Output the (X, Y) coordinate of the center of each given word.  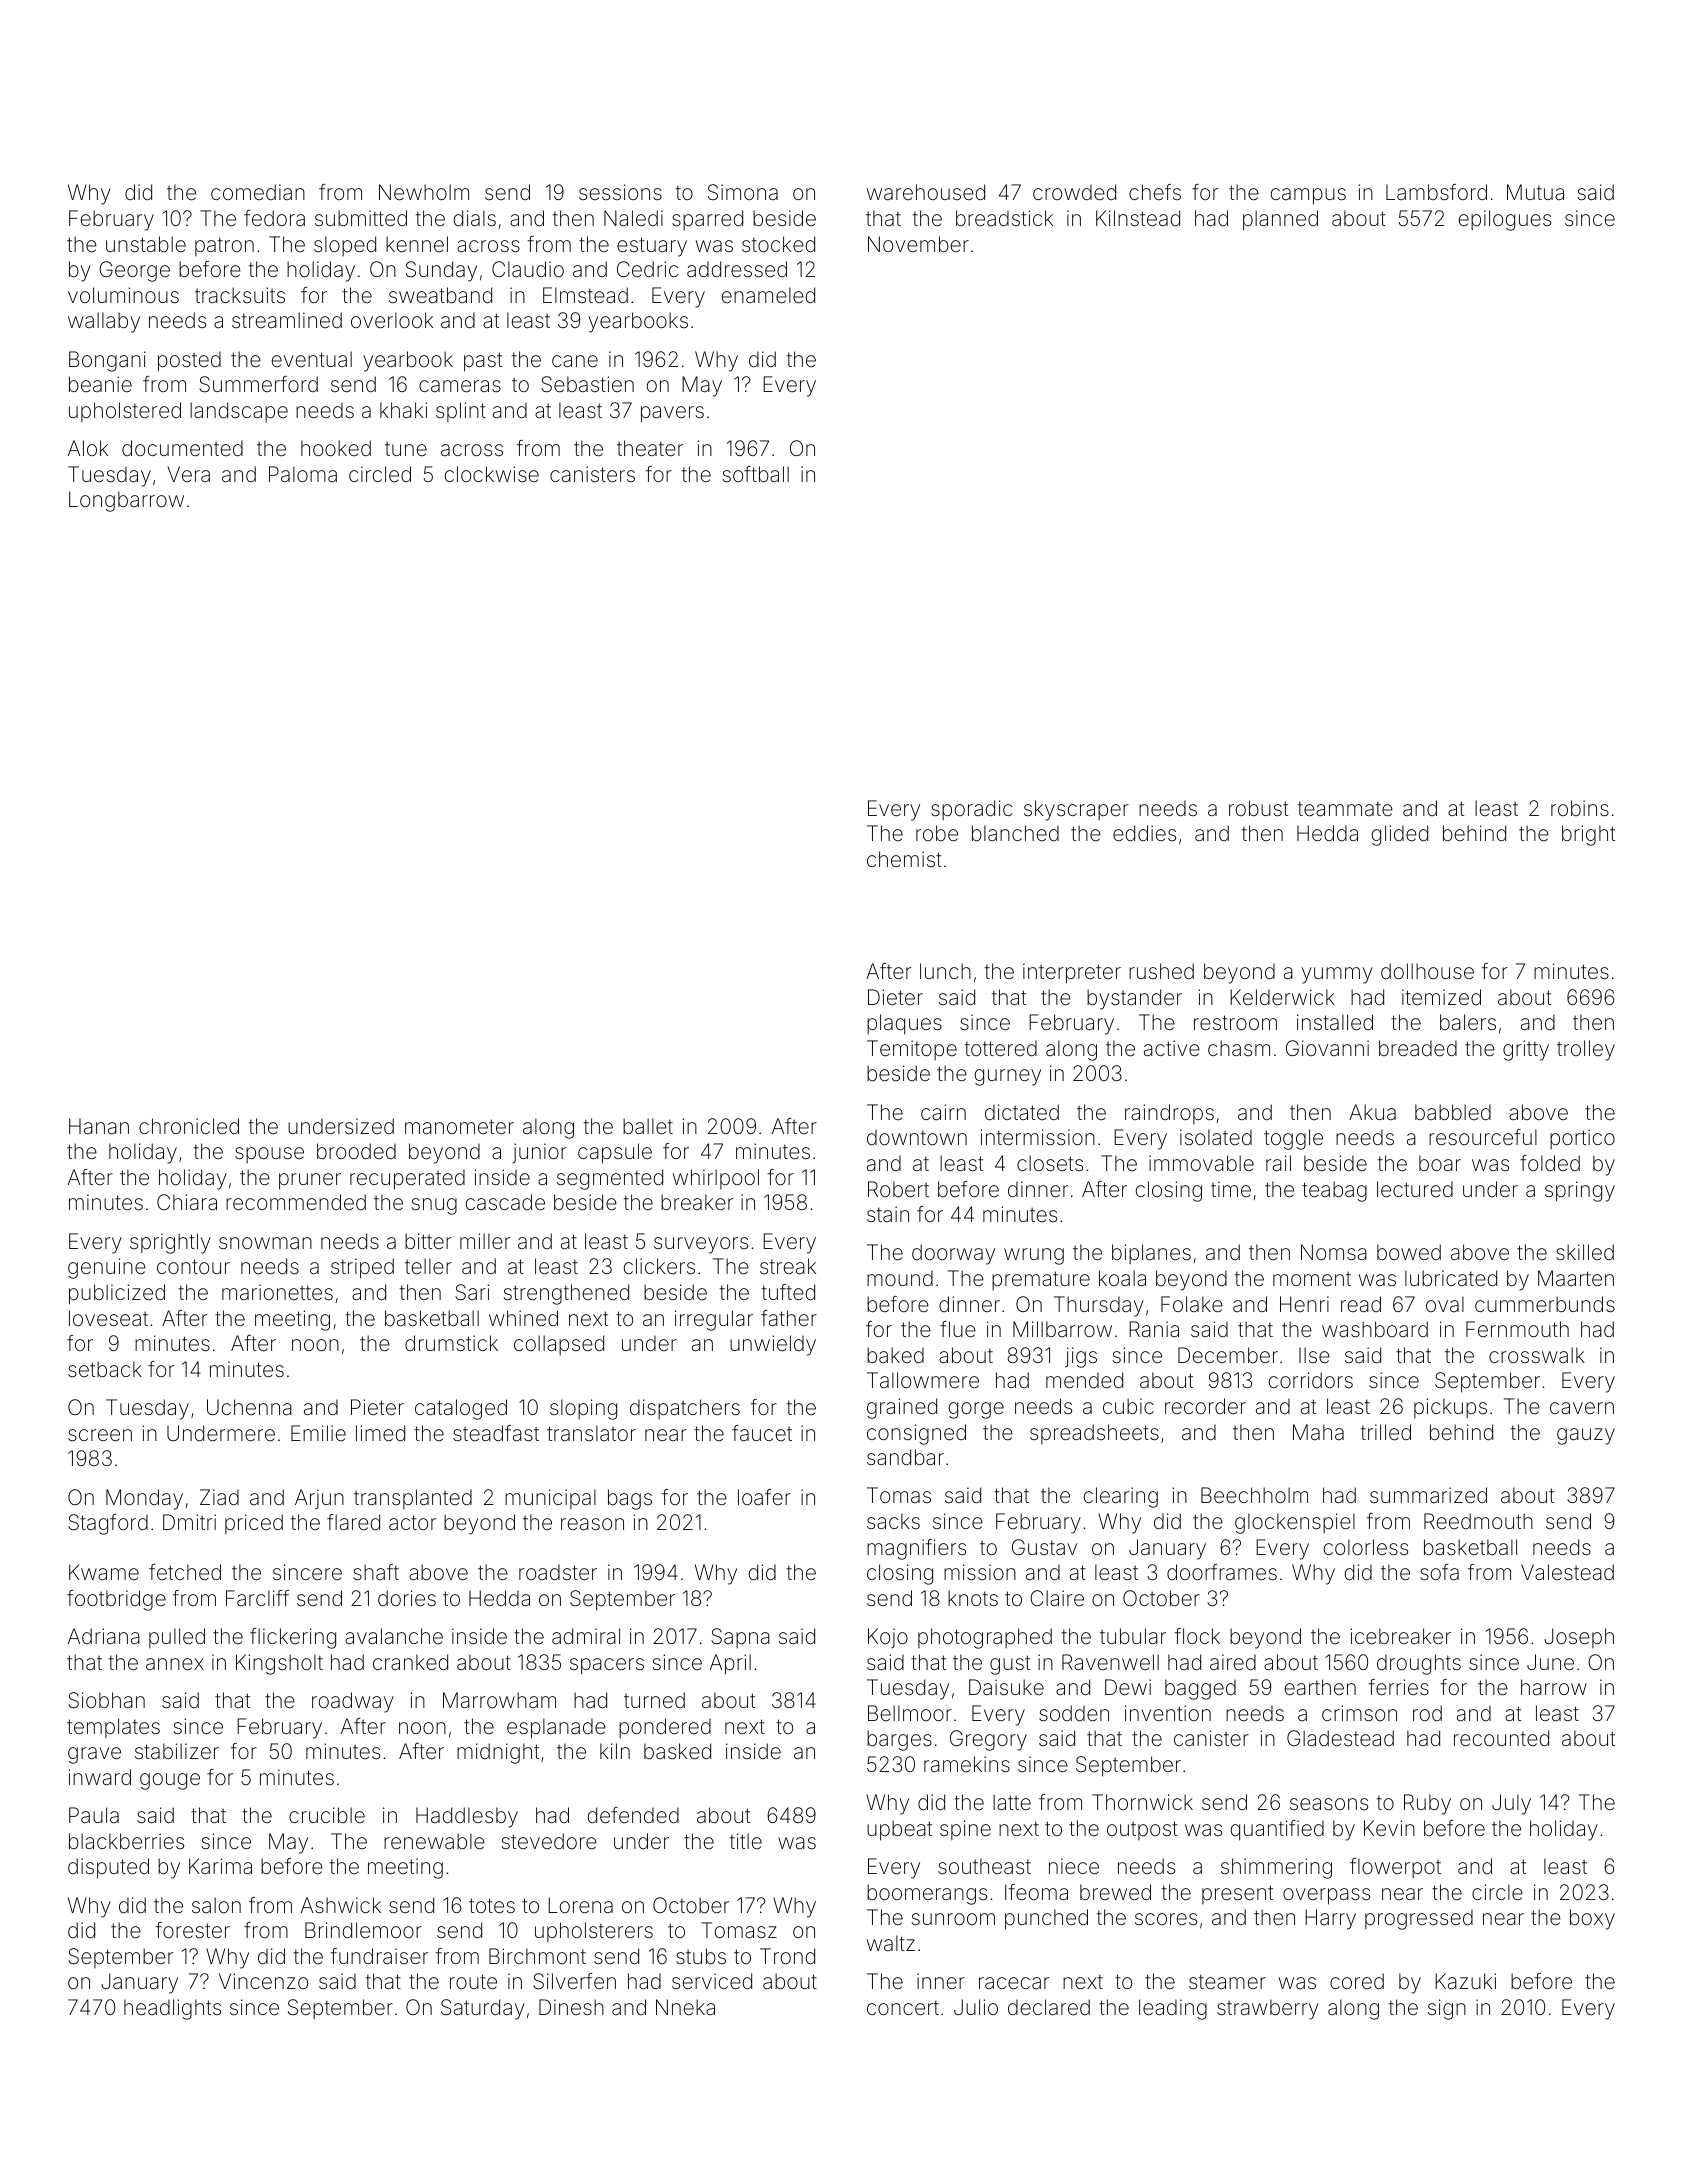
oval (1445, 1304)
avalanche (394, 1636)
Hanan (99, 1126)
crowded (1074, 192)
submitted (361, 218)
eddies (1144, 833)
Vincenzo (263, 1981)
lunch (945, 971)
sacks (893, 1521)
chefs (1155, 192)
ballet (648, 1126)
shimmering (1276, 1868)
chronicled (189, 1126)
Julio (976, 2007)
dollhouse (1427, 971)
